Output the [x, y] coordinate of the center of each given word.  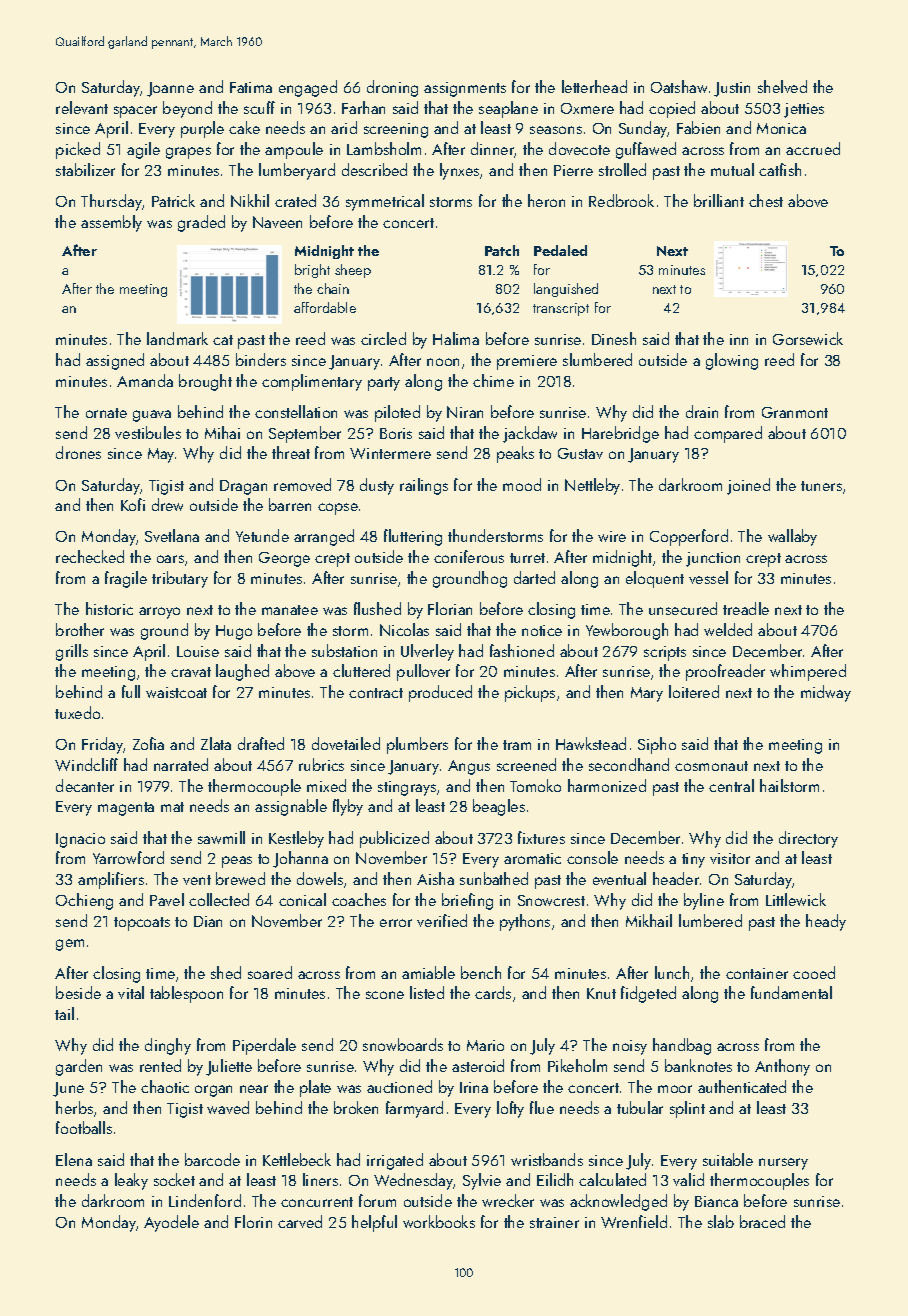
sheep [353, 271]
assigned [115, 361]
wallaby [792, 537]
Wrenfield [634, 1221]
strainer [554, 1222]
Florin [253, 1221]
